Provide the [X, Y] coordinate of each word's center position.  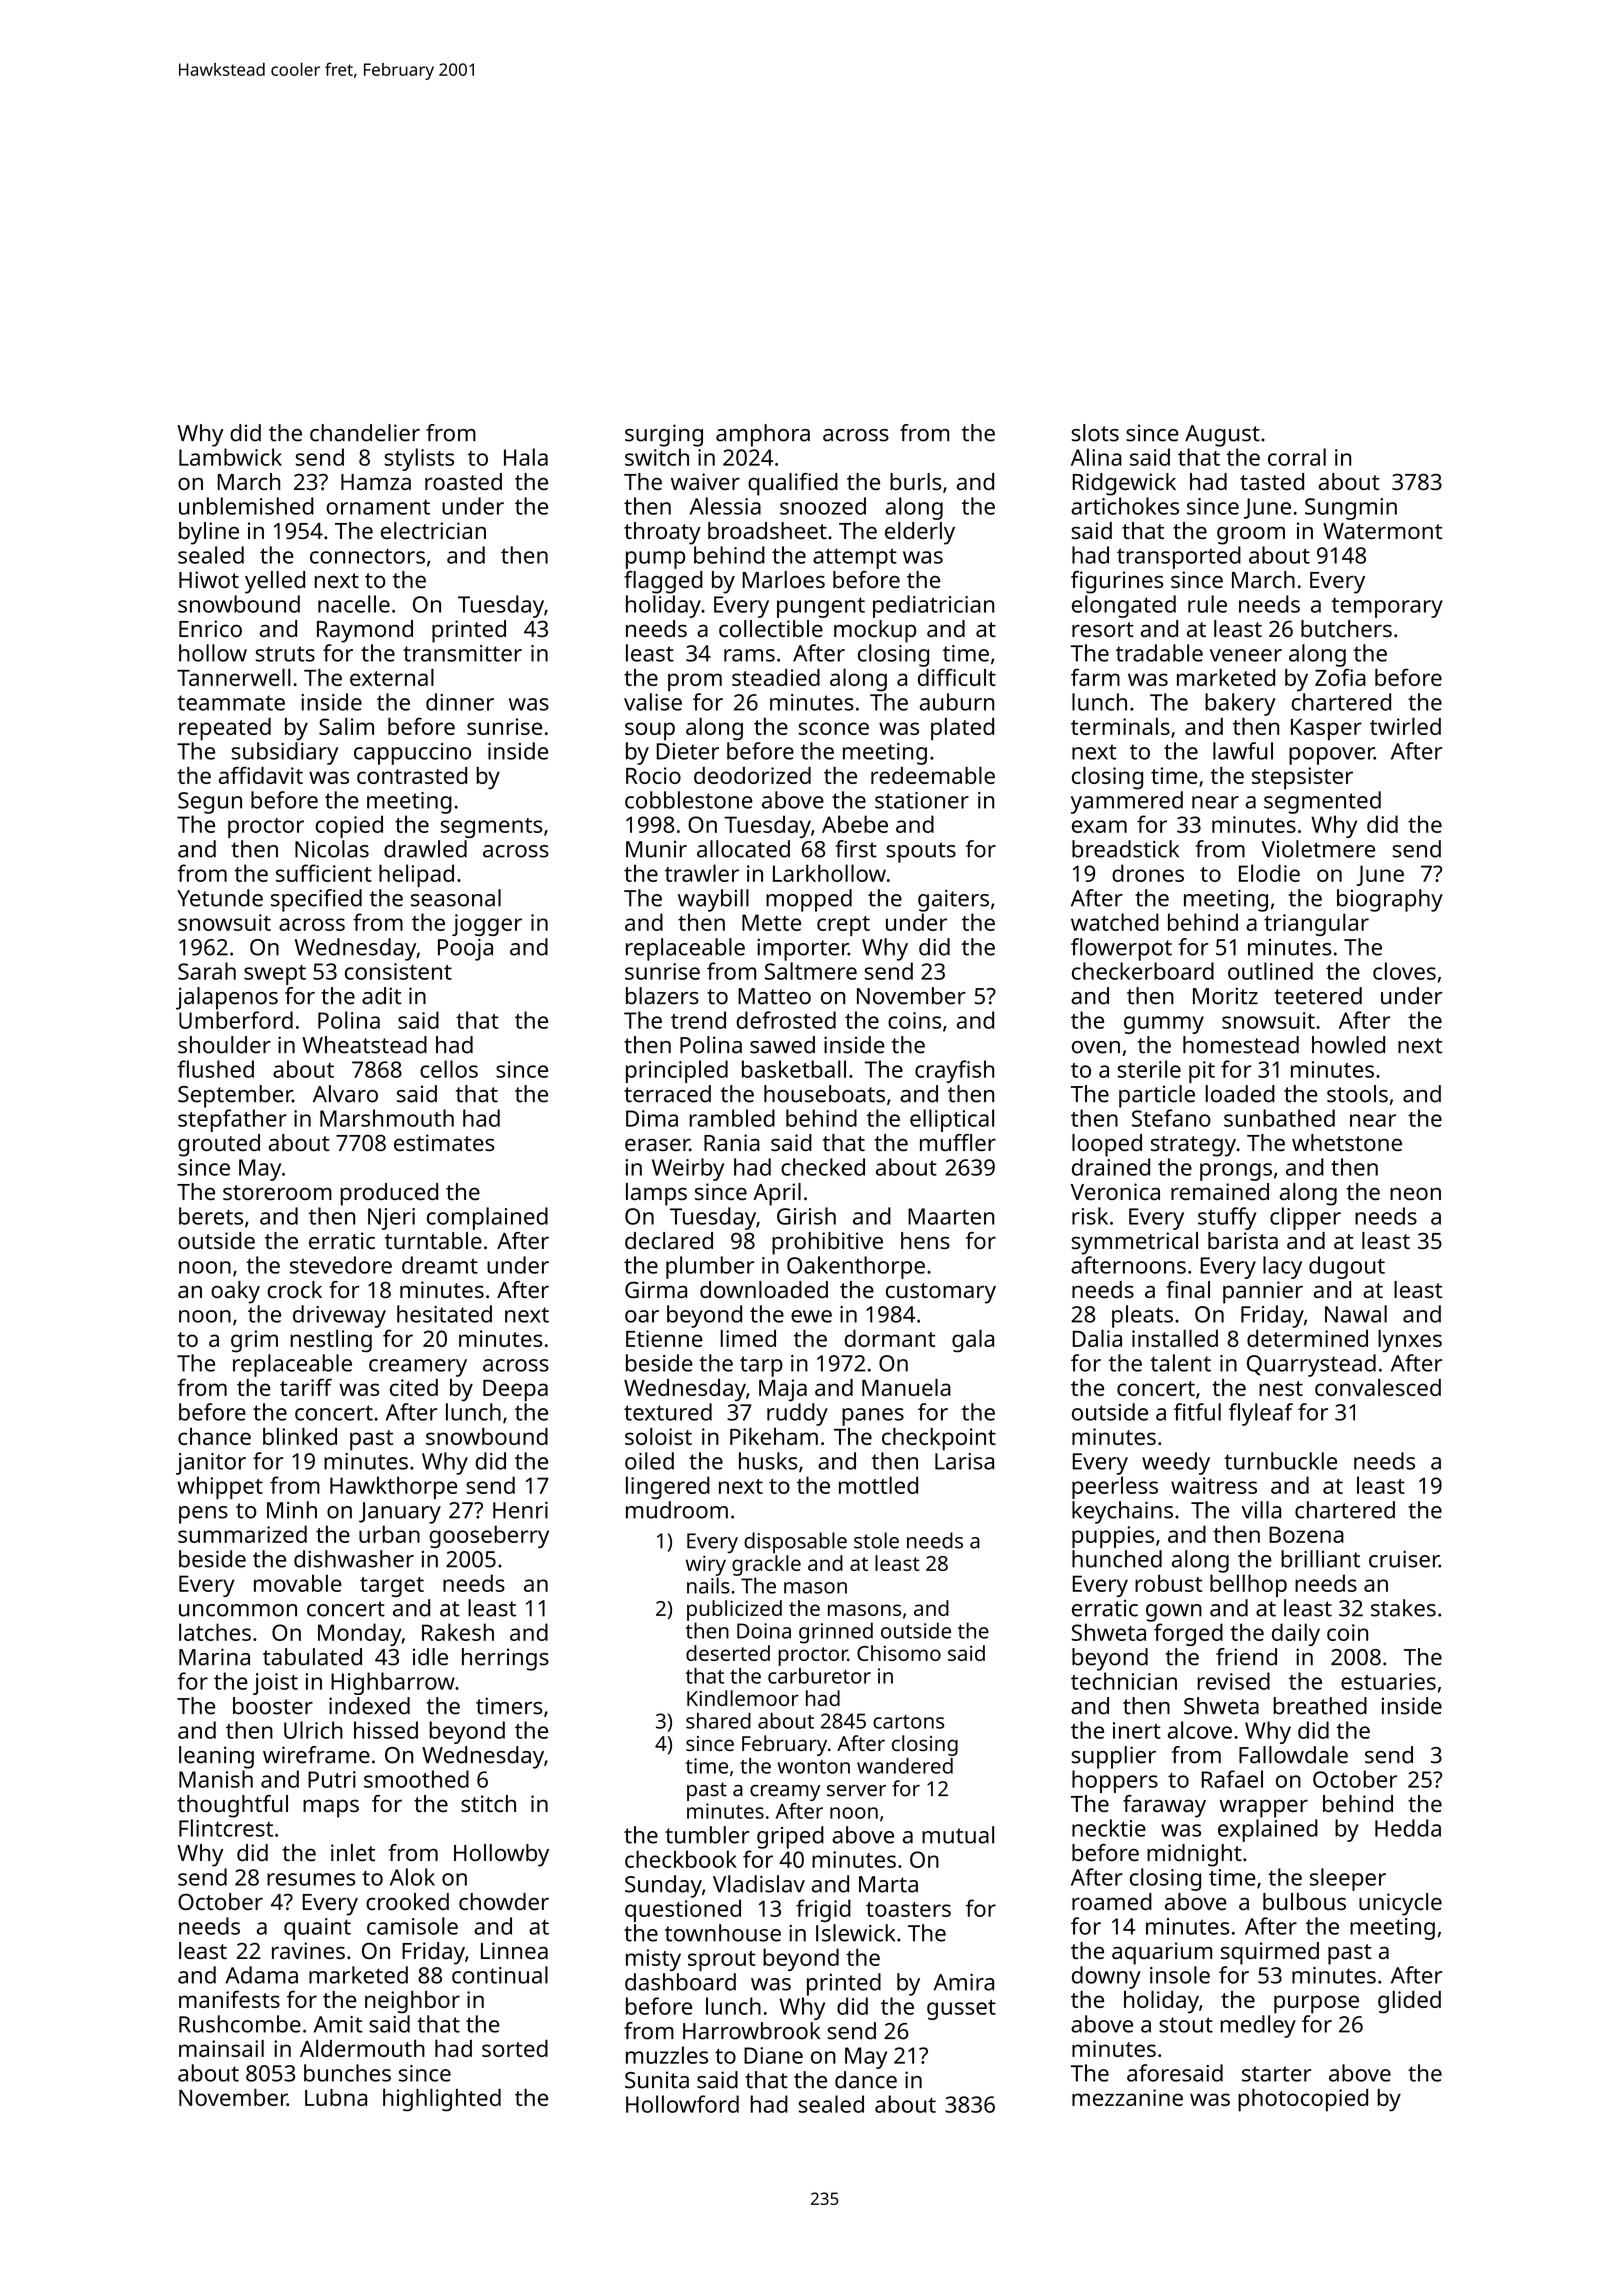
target [392, 1587]
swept [275, 975]
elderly [920, 533]
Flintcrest [226, 1828]
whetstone [1347, 1142]
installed [1175, 1338]
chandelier [365, 433]
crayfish [954, 1071]
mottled [878, 1485]
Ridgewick [1124, 484]
